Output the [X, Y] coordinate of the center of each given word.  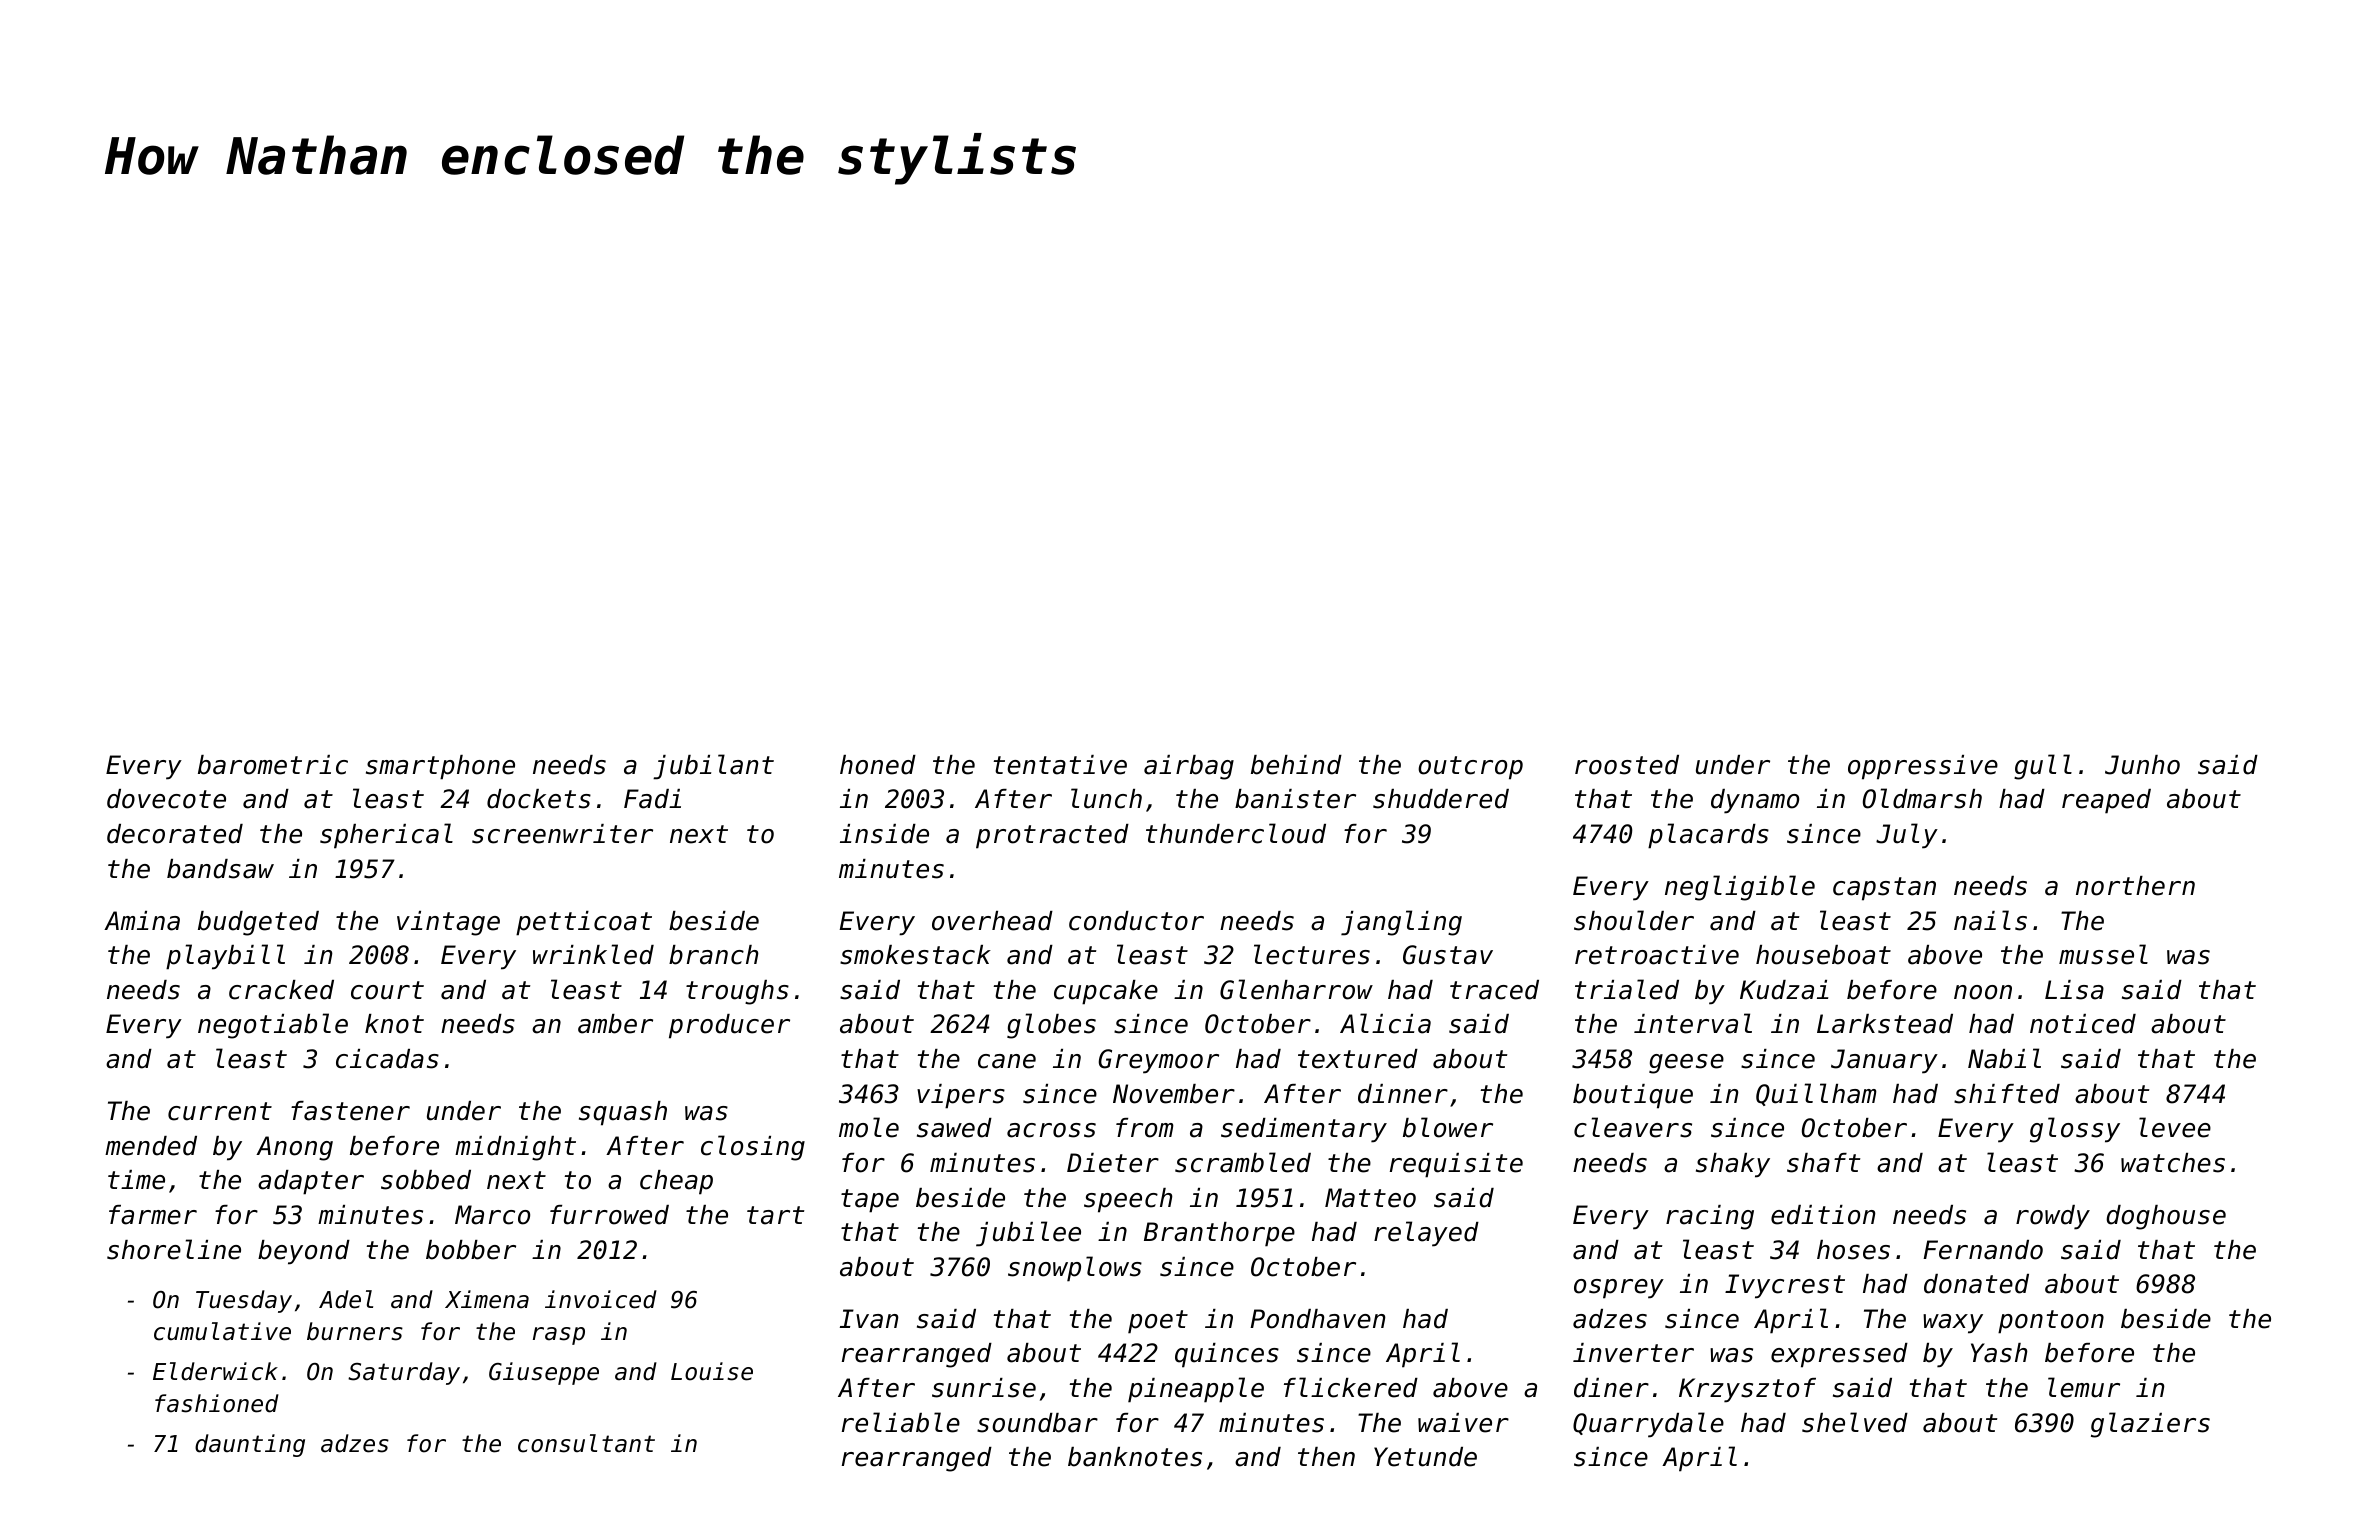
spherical [386, 836]
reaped [2106, 801]
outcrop [1470, 768]
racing [1710, 1217]
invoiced [601, 1299]
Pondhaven [1318, 1319]
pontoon [2051, 1322]
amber [615, 1024]
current [220, 1111]
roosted [1627, 765]
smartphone [440, 767]
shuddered [1441, 799]
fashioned [217, 1403]
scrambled [1243, 1162]
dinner [1403, 1094]
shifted [2007, 1094]
